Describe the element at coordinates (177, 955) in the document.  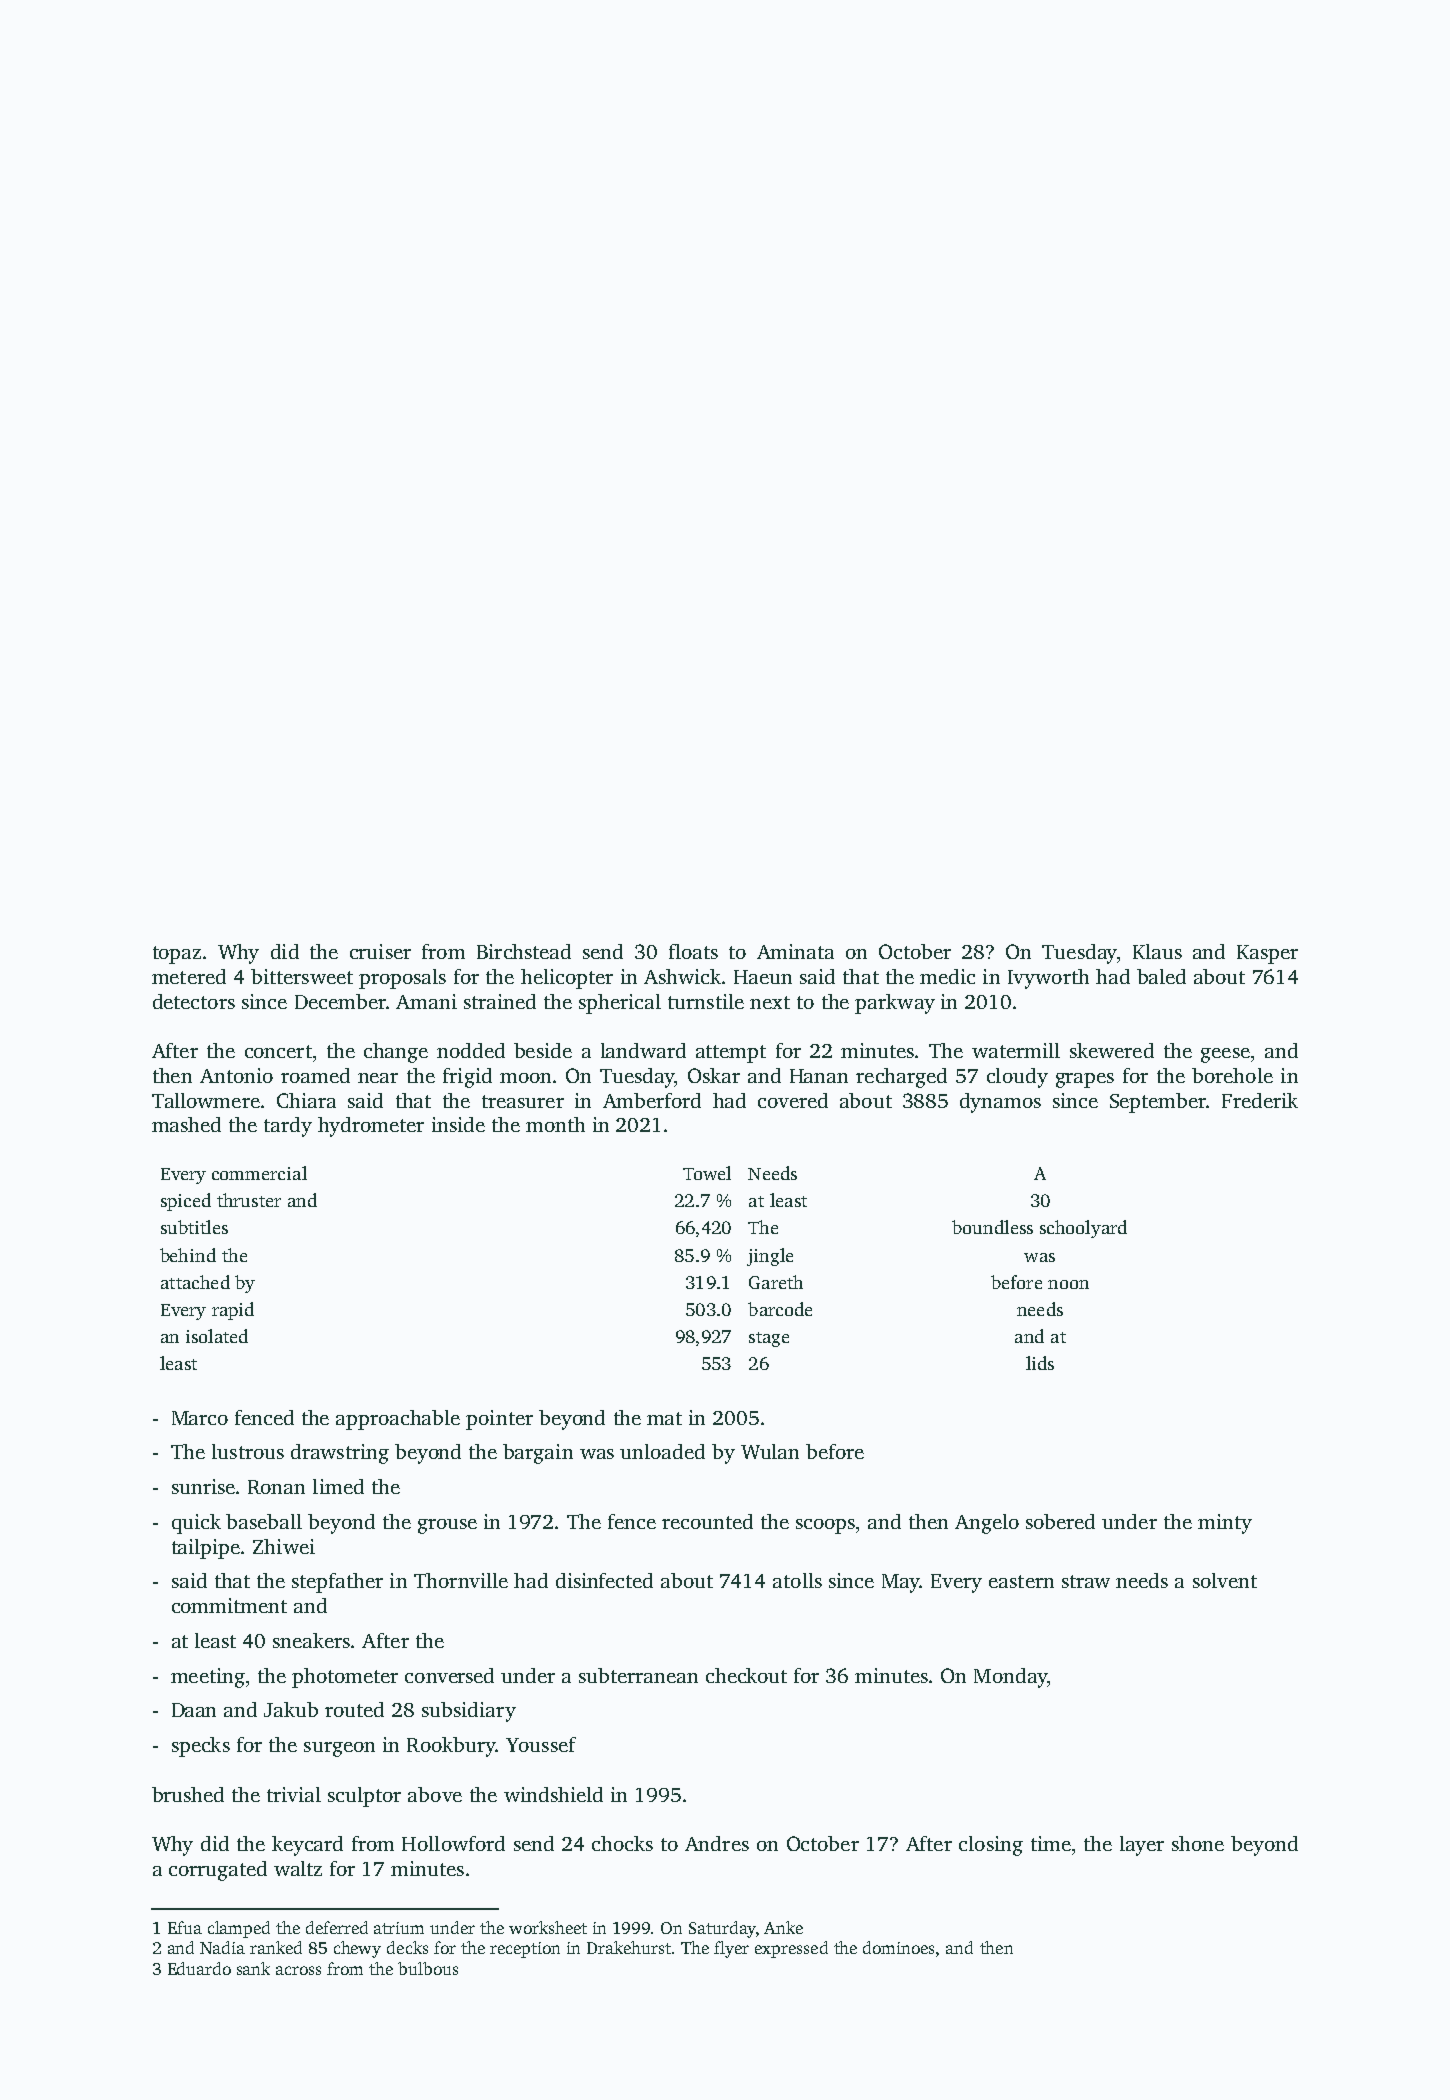
I see `topaz` at that location.
